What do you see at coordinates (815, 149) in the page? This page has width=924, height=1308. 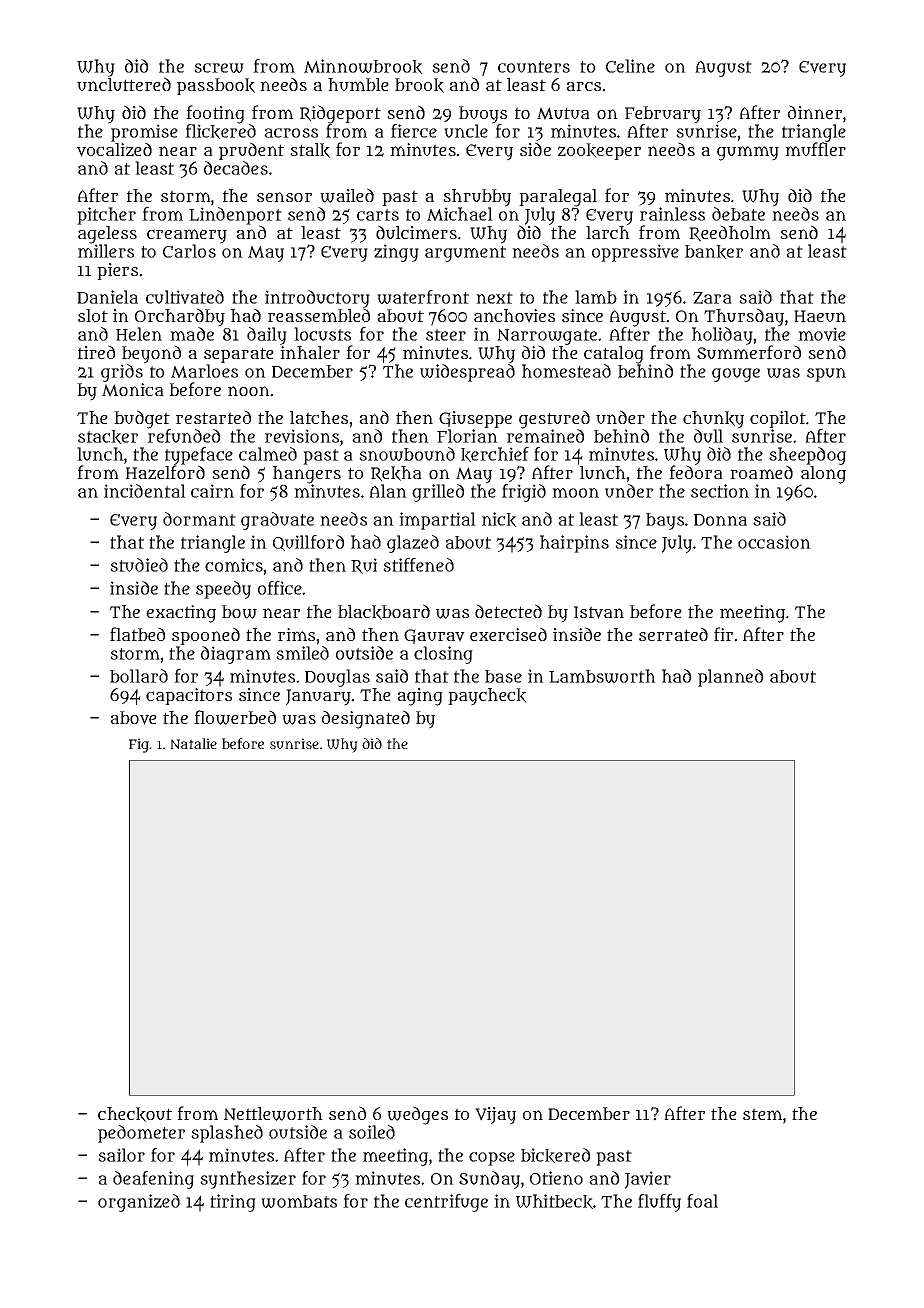 I see `muffler` at bounding box center [815, 149].
